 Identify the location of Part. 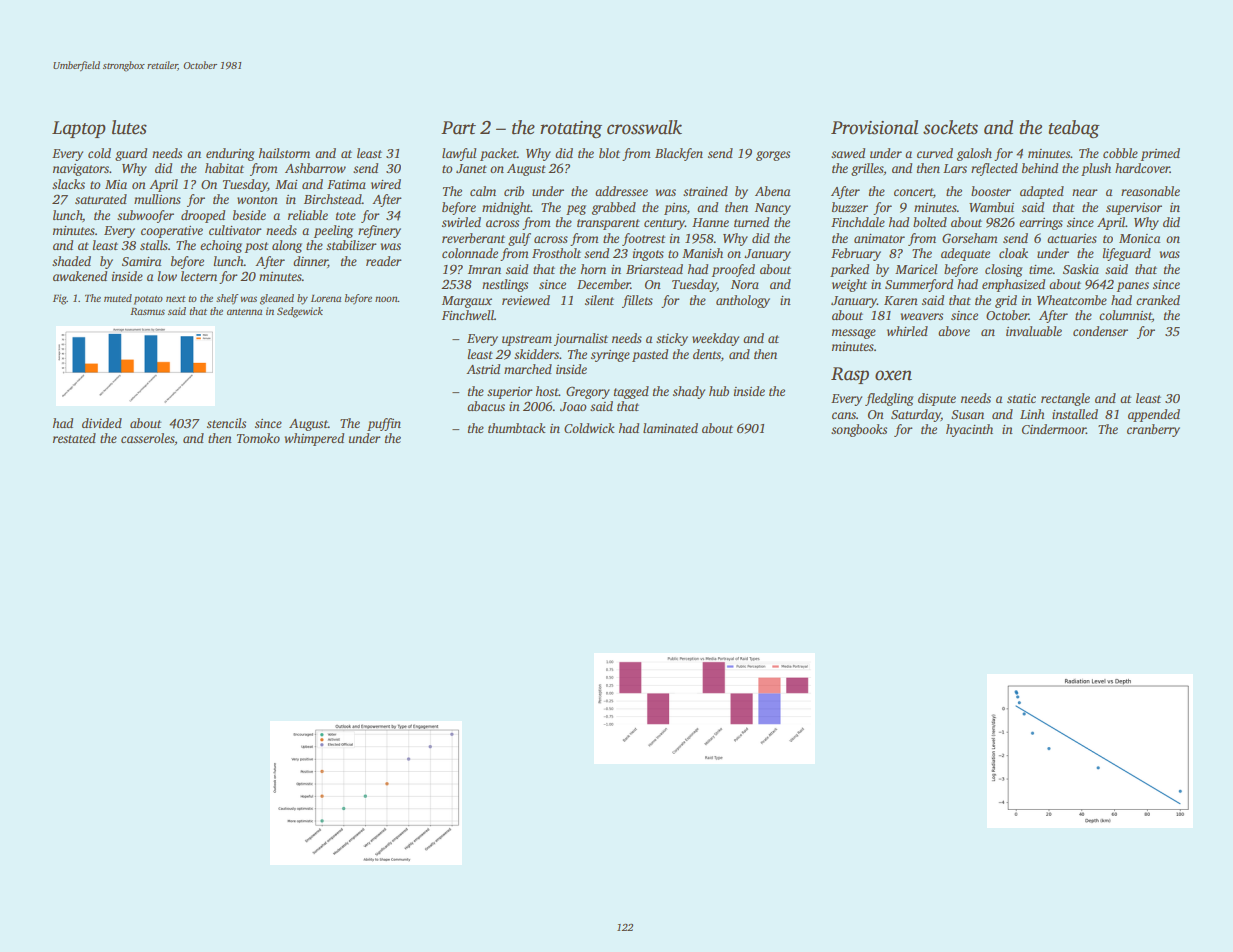
(458, 128).
